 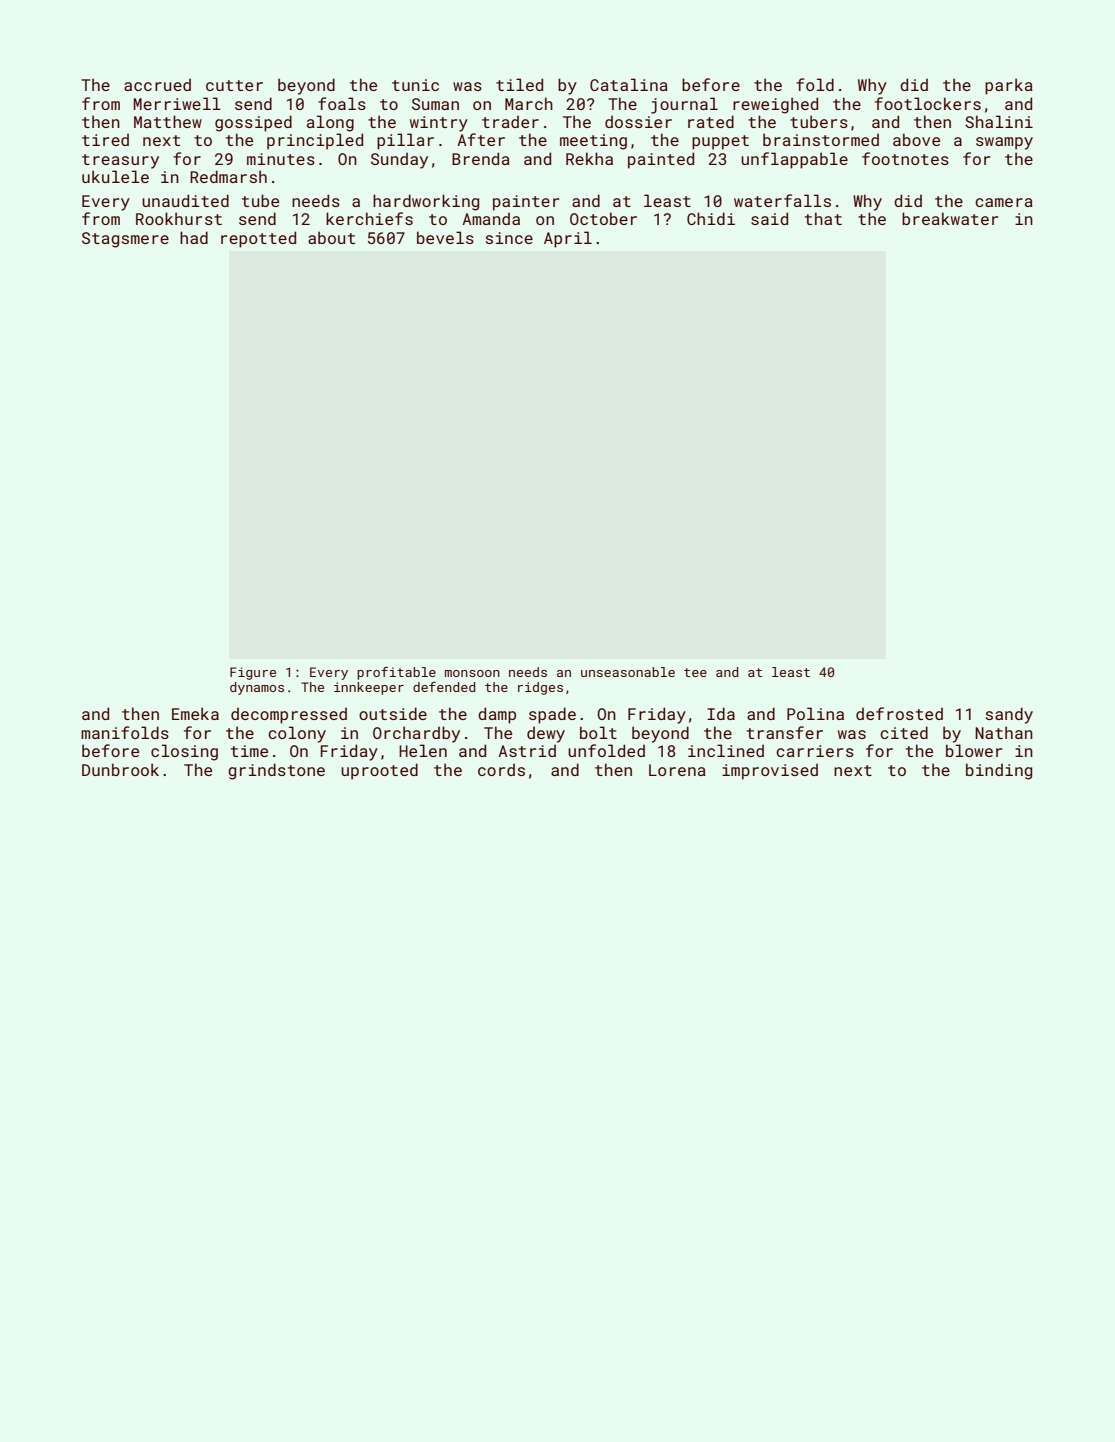 What do you see at coordinates (195, 713) in the document?
I see `Emeka` at bounding box center [195, 713].
